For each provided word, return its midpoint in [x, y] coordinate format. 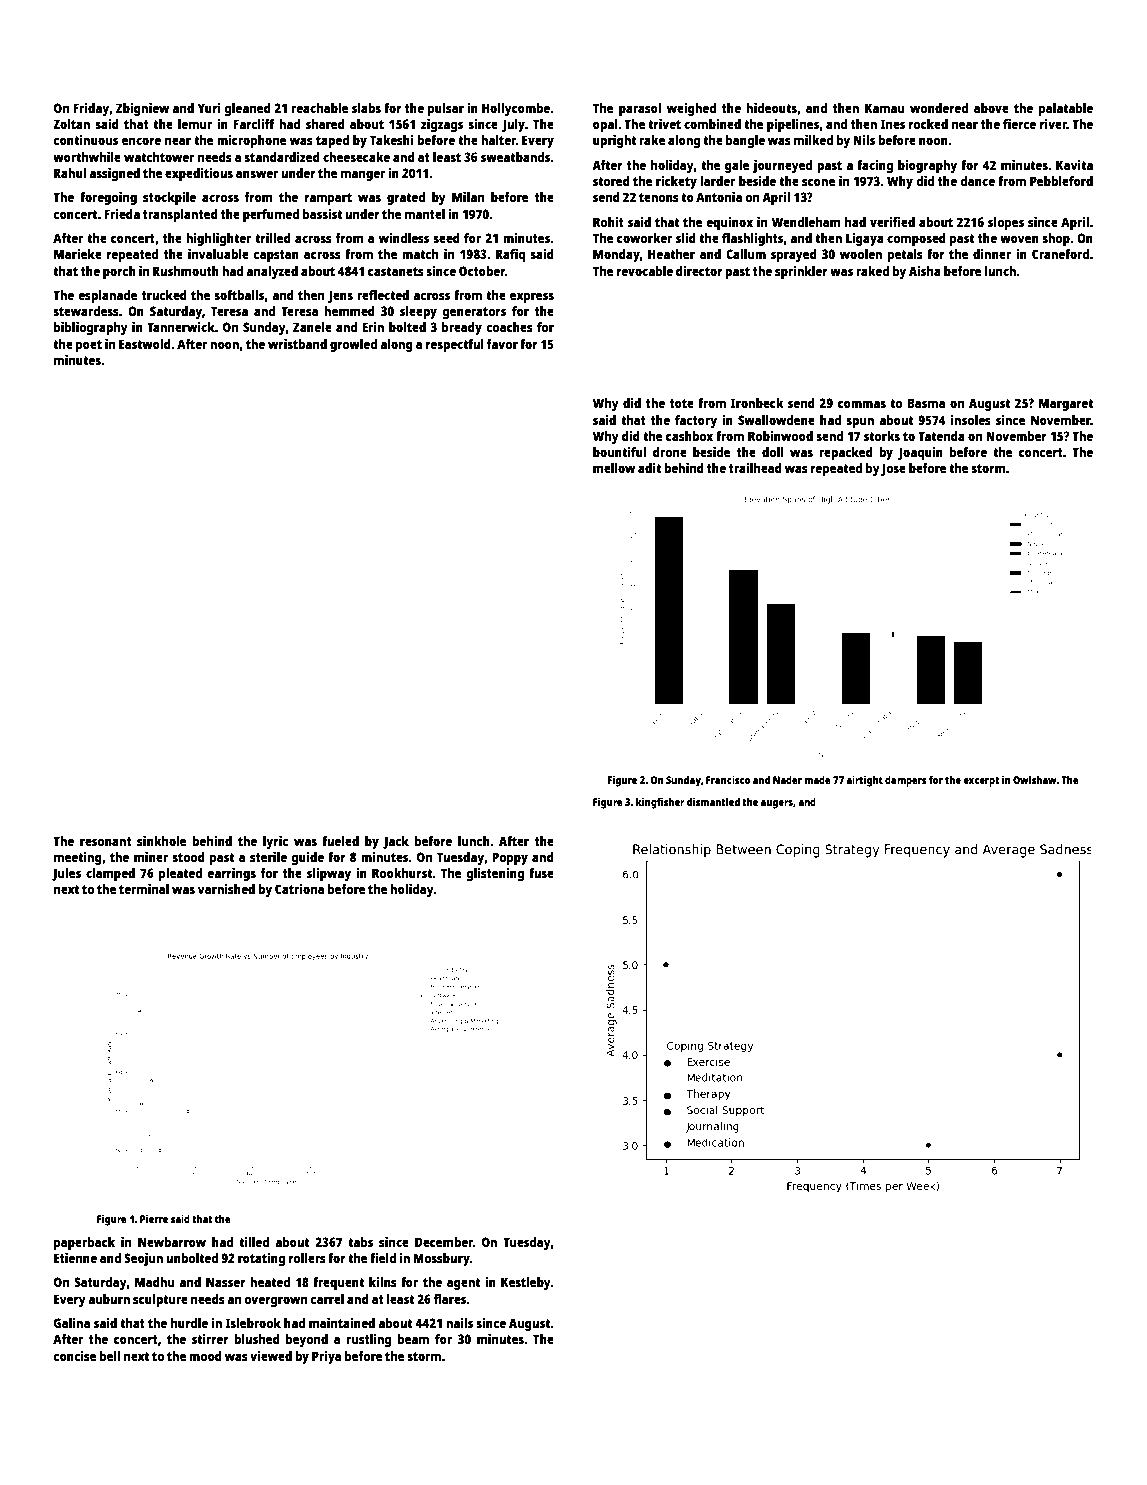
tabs [360, 1242]
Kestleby [526, 1283]
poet [89, 346]
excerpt [981, 782]
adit [649, 468]
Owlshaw [1035, 780]
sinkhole [161, 841]
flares [450, 1299]
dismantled [713, 801]
